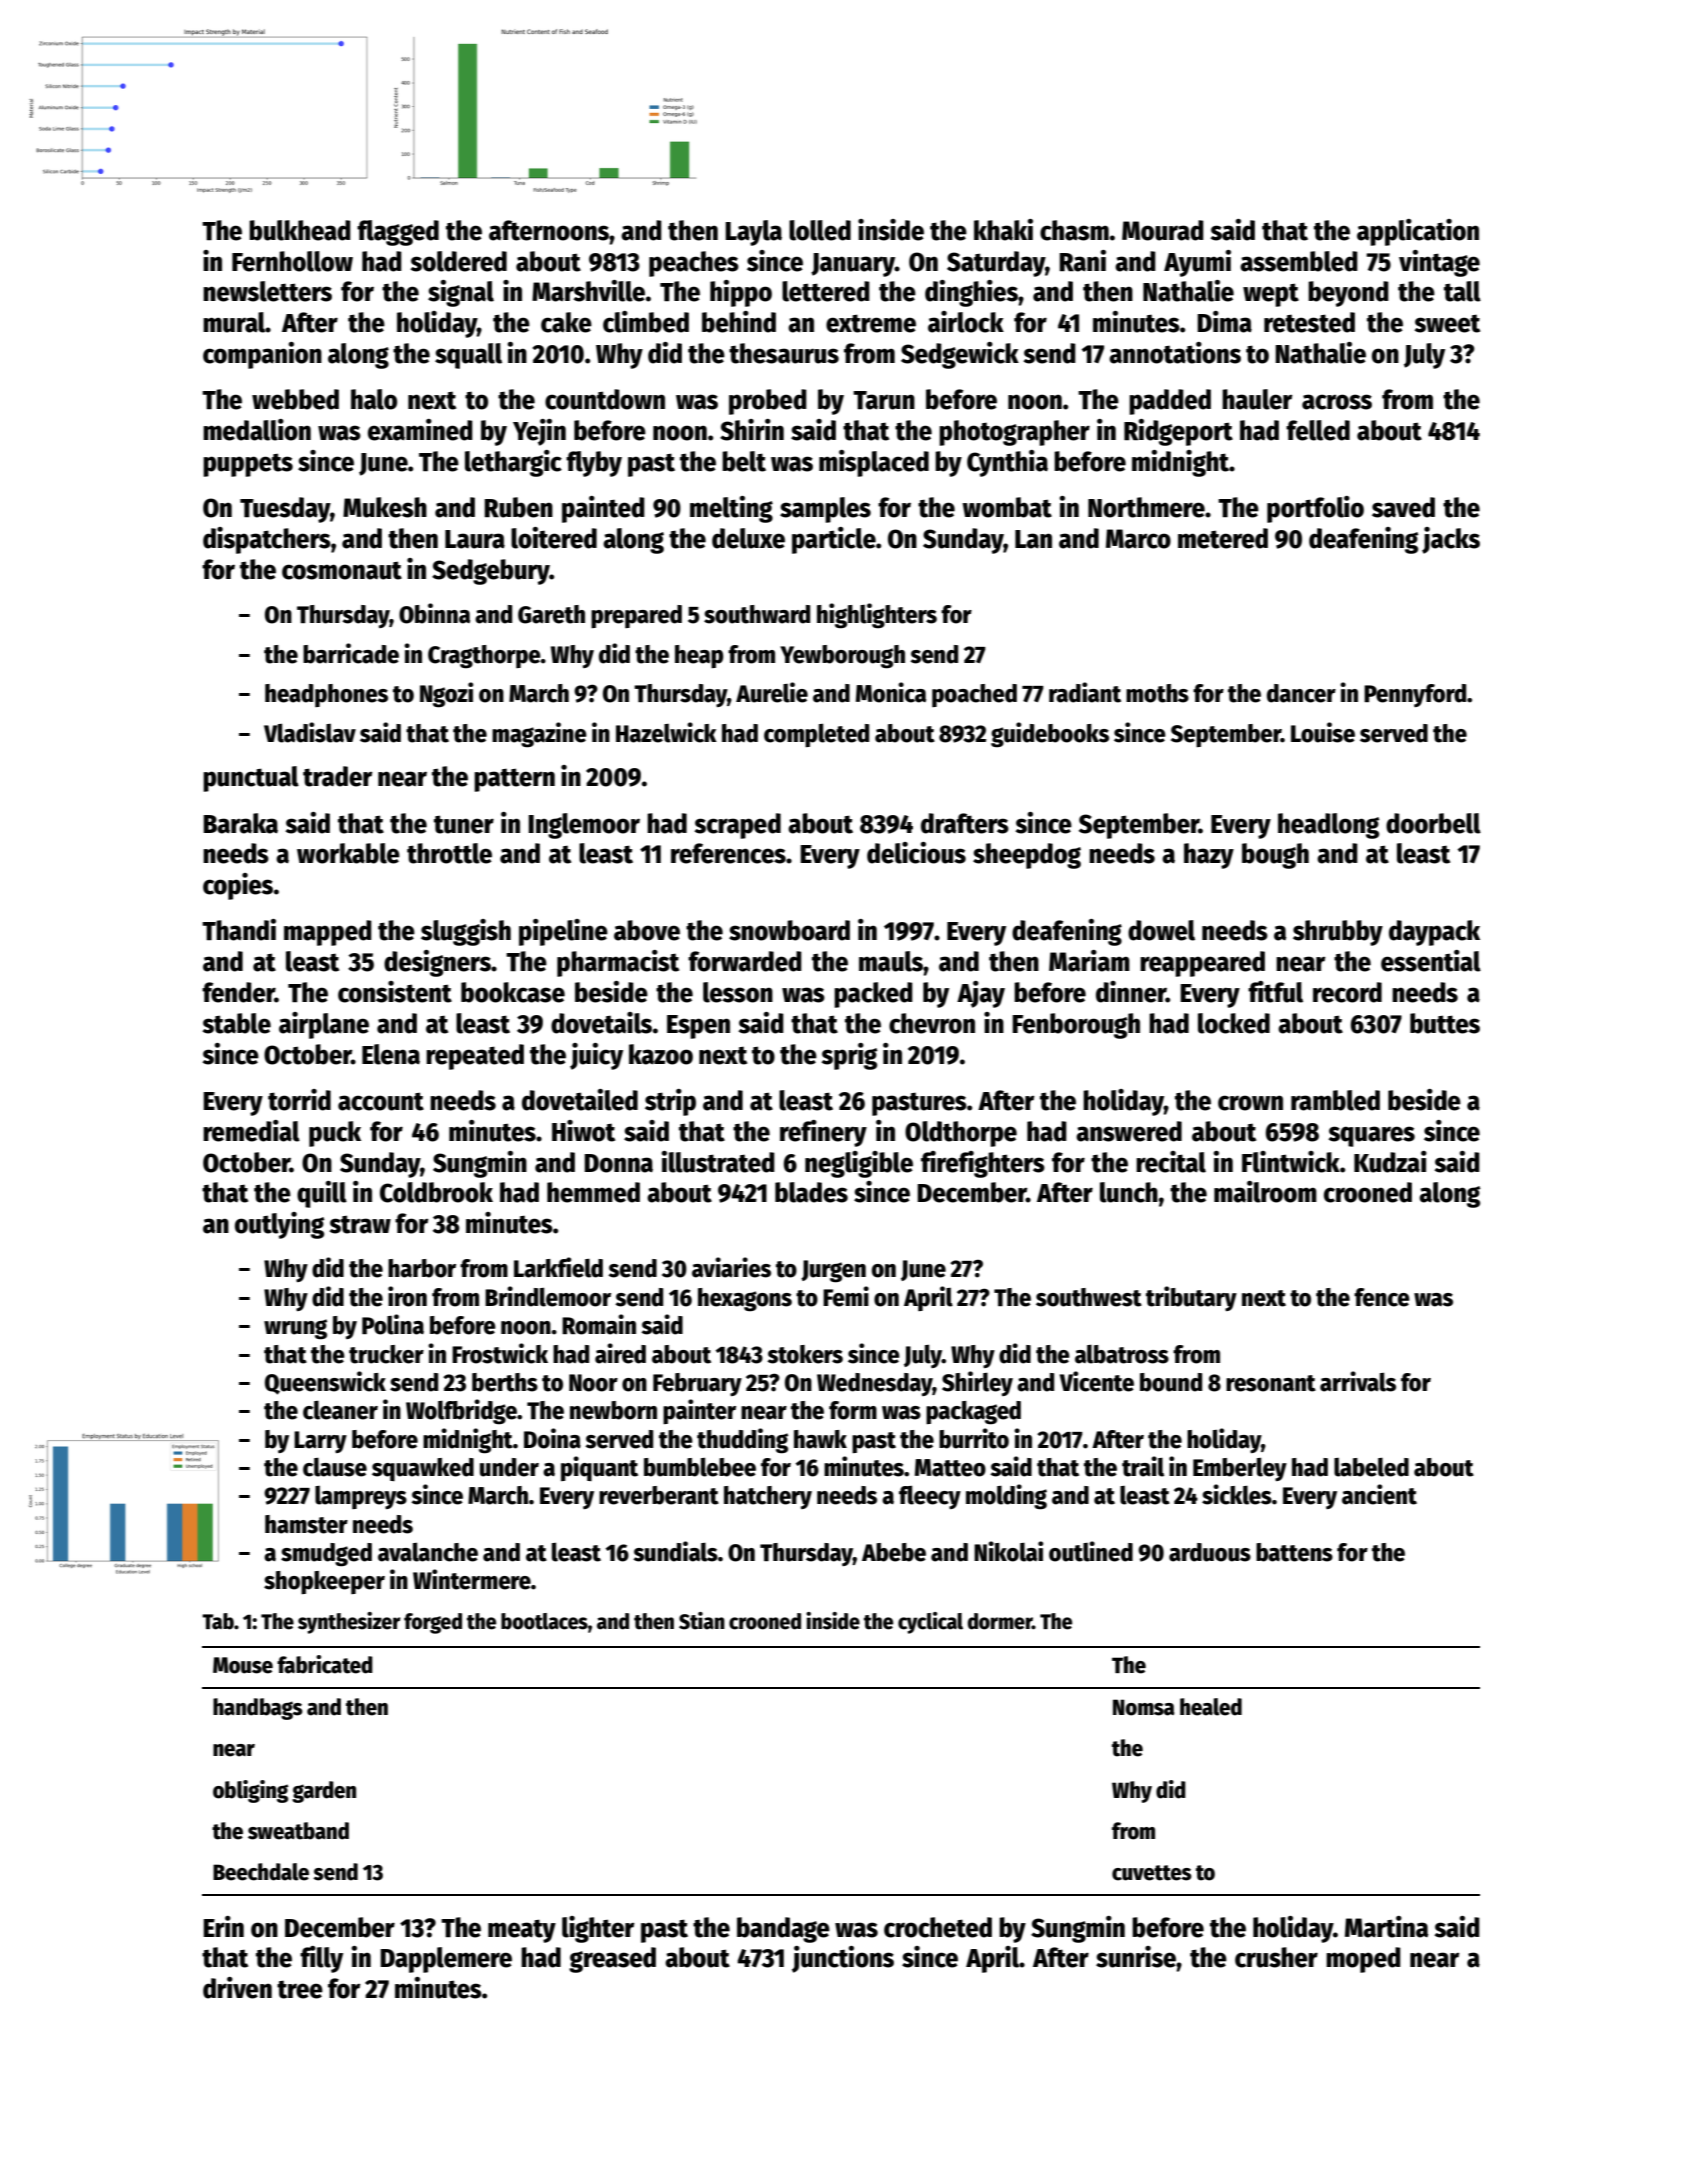 This screenshot has width=1683, height=2178. What do you see at coordinates (741, 293) in the screenshot?
I see `hippo` at bounding box center [741, 293].
